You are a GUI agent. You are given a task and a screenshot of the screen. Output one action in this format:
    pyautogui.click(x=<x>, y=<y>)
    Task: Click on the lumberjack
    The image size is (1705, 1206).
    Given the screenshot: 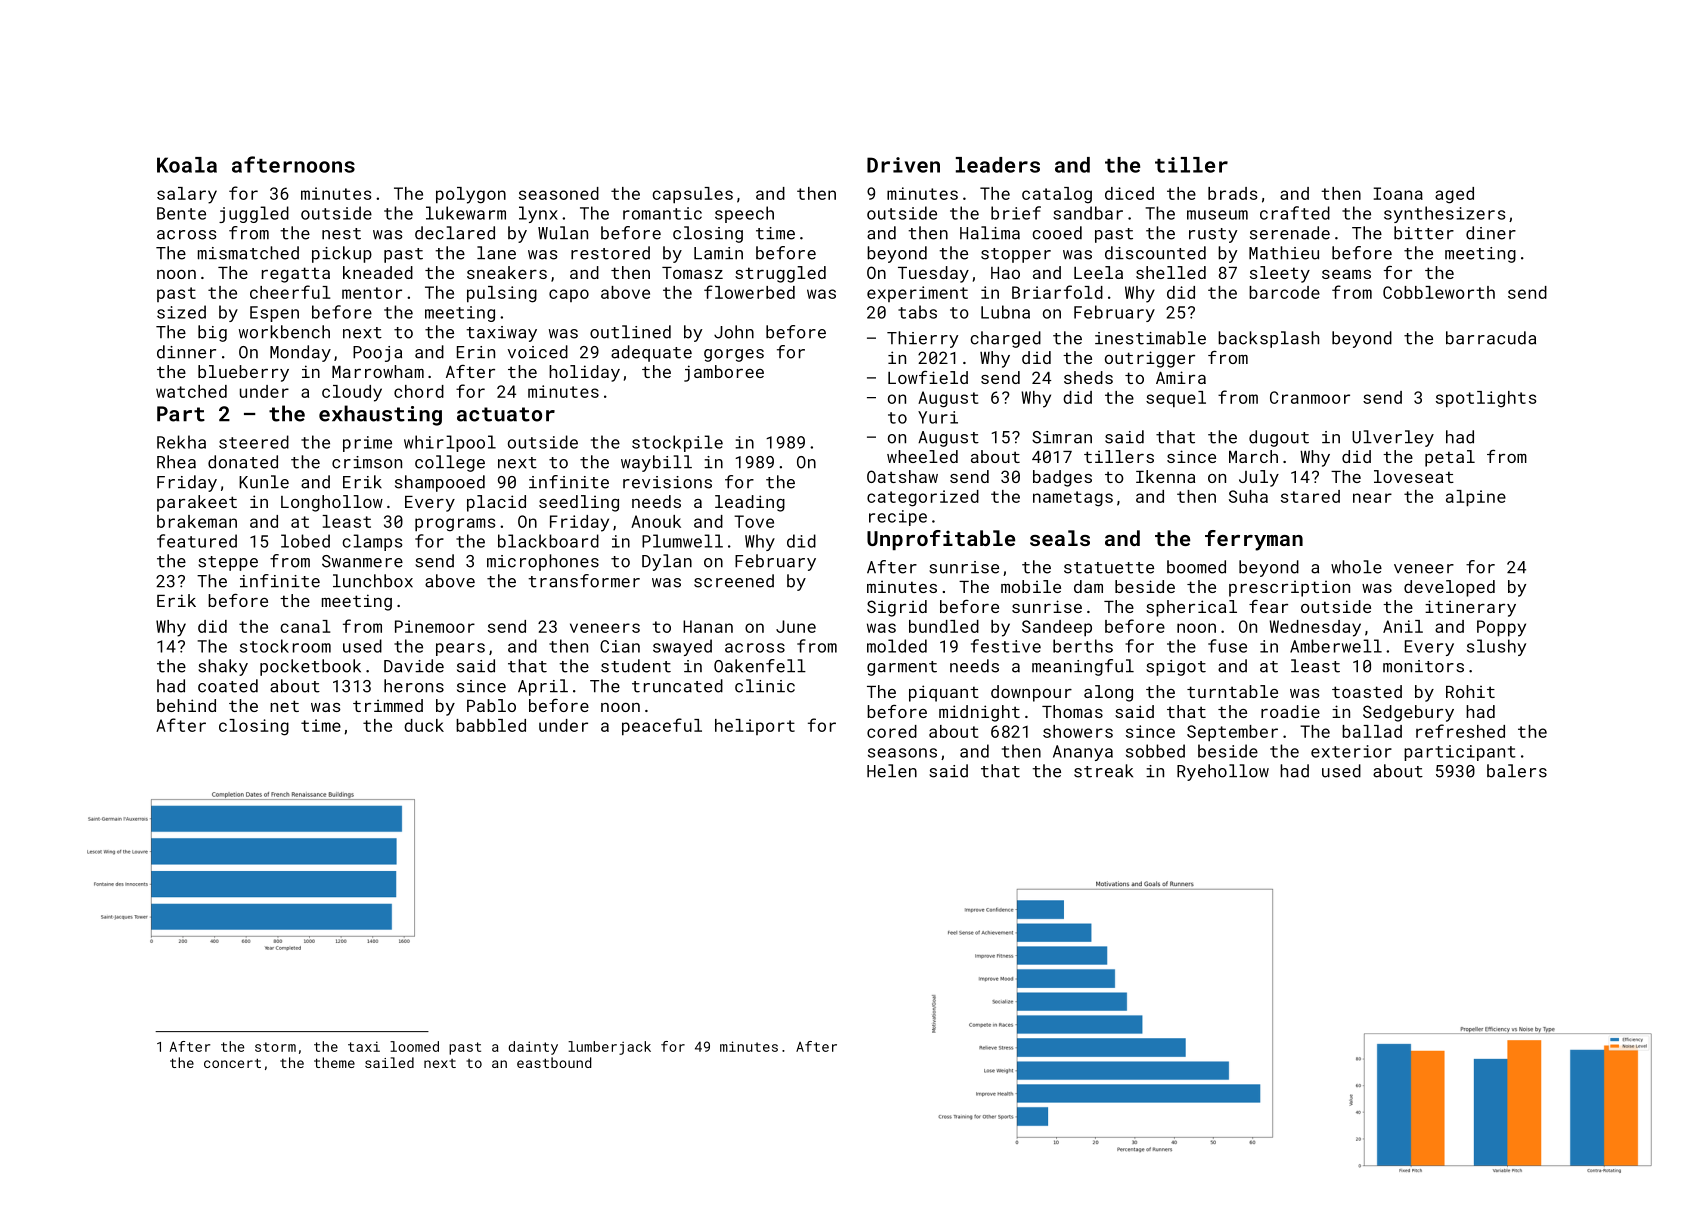 What is the action you would take?
    pyautogui.click(x=609, y=1048)
